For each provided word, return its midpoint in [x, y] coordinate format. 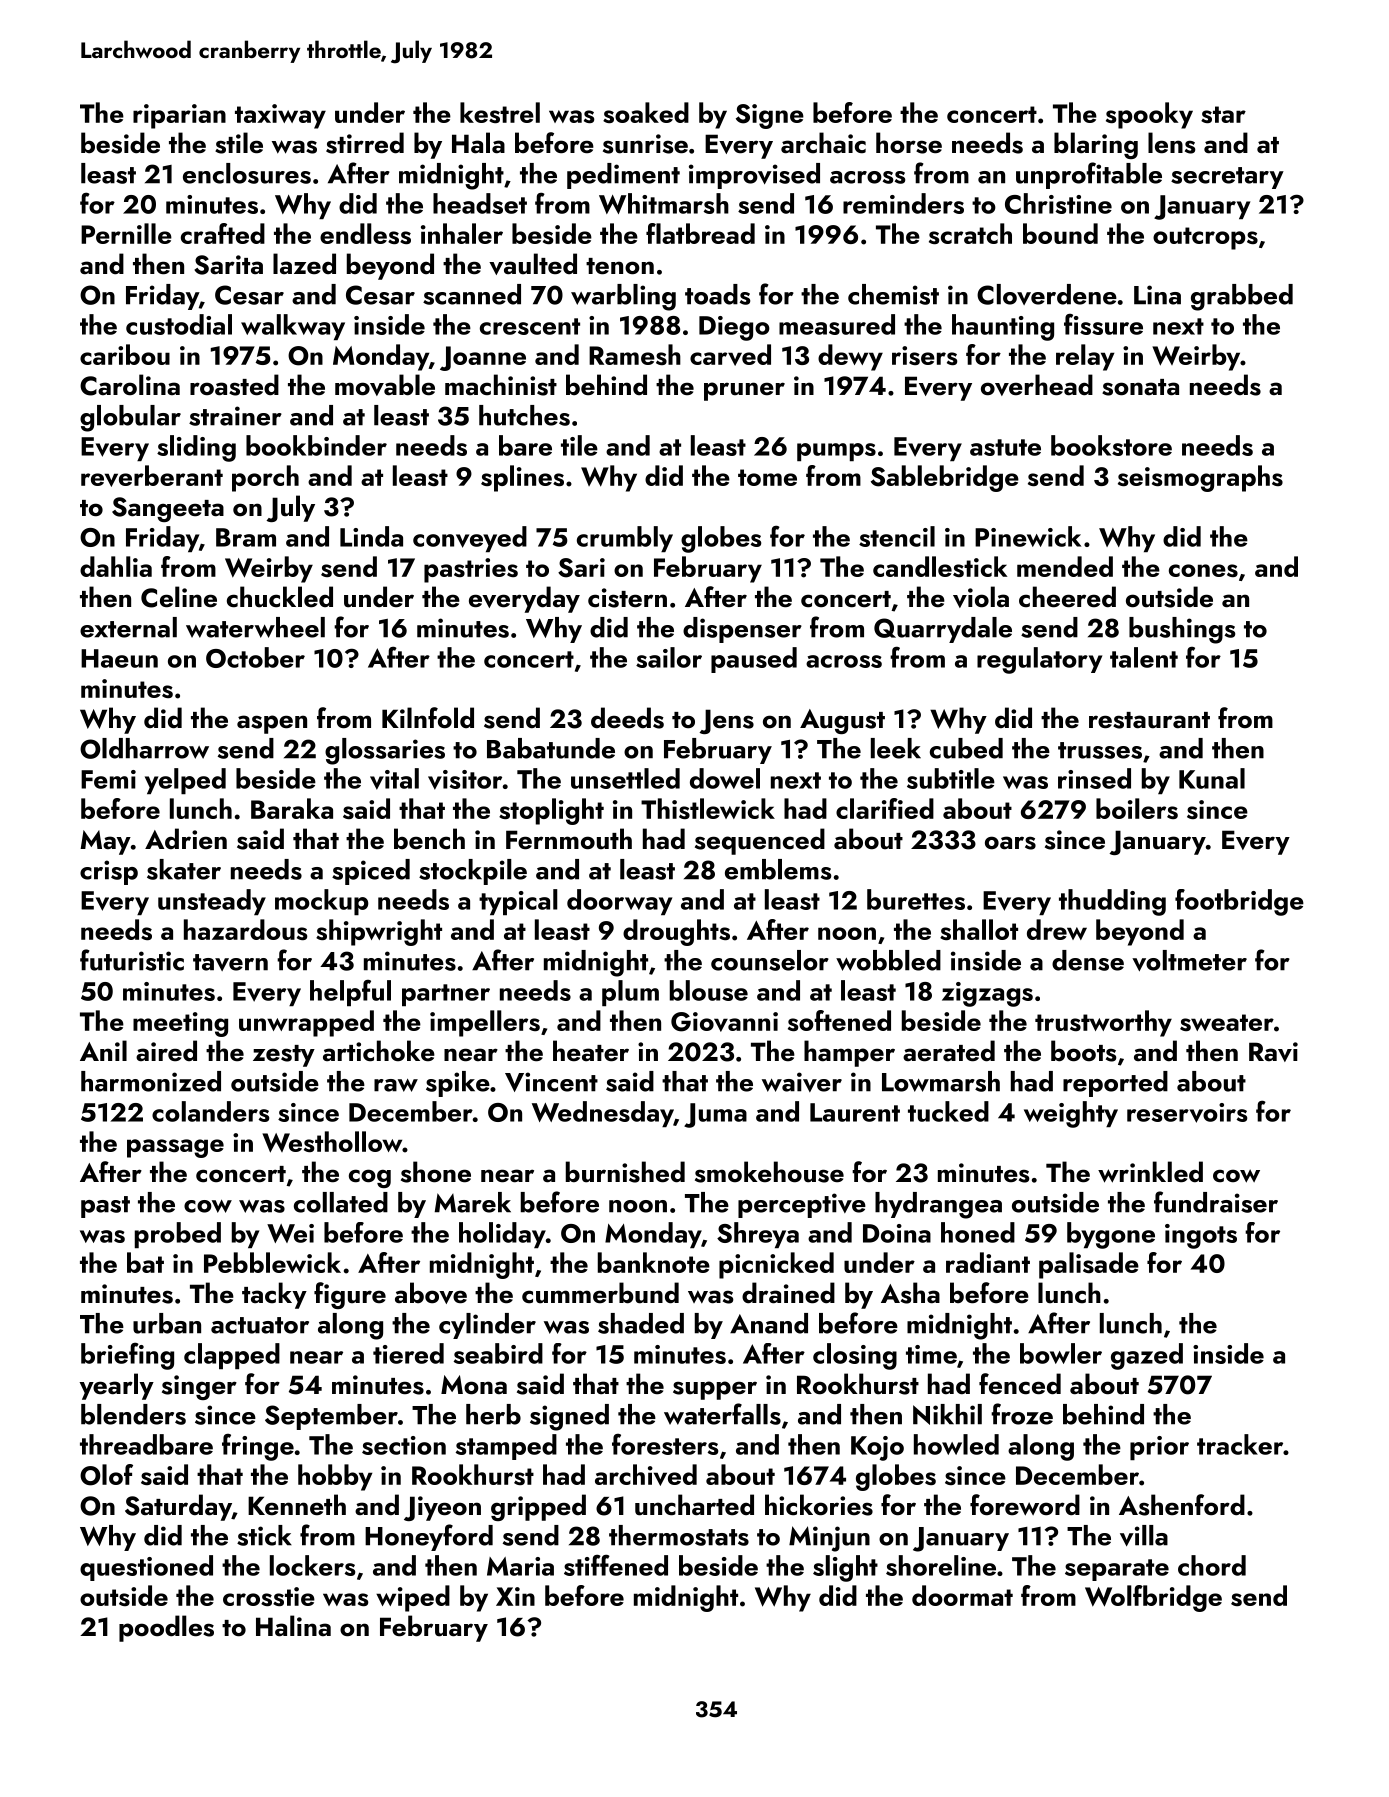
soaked [646, 112]
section [404, 1445]
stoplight [551, 811]
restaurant [1149, 720]
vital [394, 779]
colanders [210, 1111]
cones [1203, 570]
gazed [1147, 1356]
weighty [1071, 1114]
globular [130, 418]
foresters [665, 1444]
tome [767, 477]
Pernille [126, 233]
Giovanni [724, 1022]
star [1223, 114]
